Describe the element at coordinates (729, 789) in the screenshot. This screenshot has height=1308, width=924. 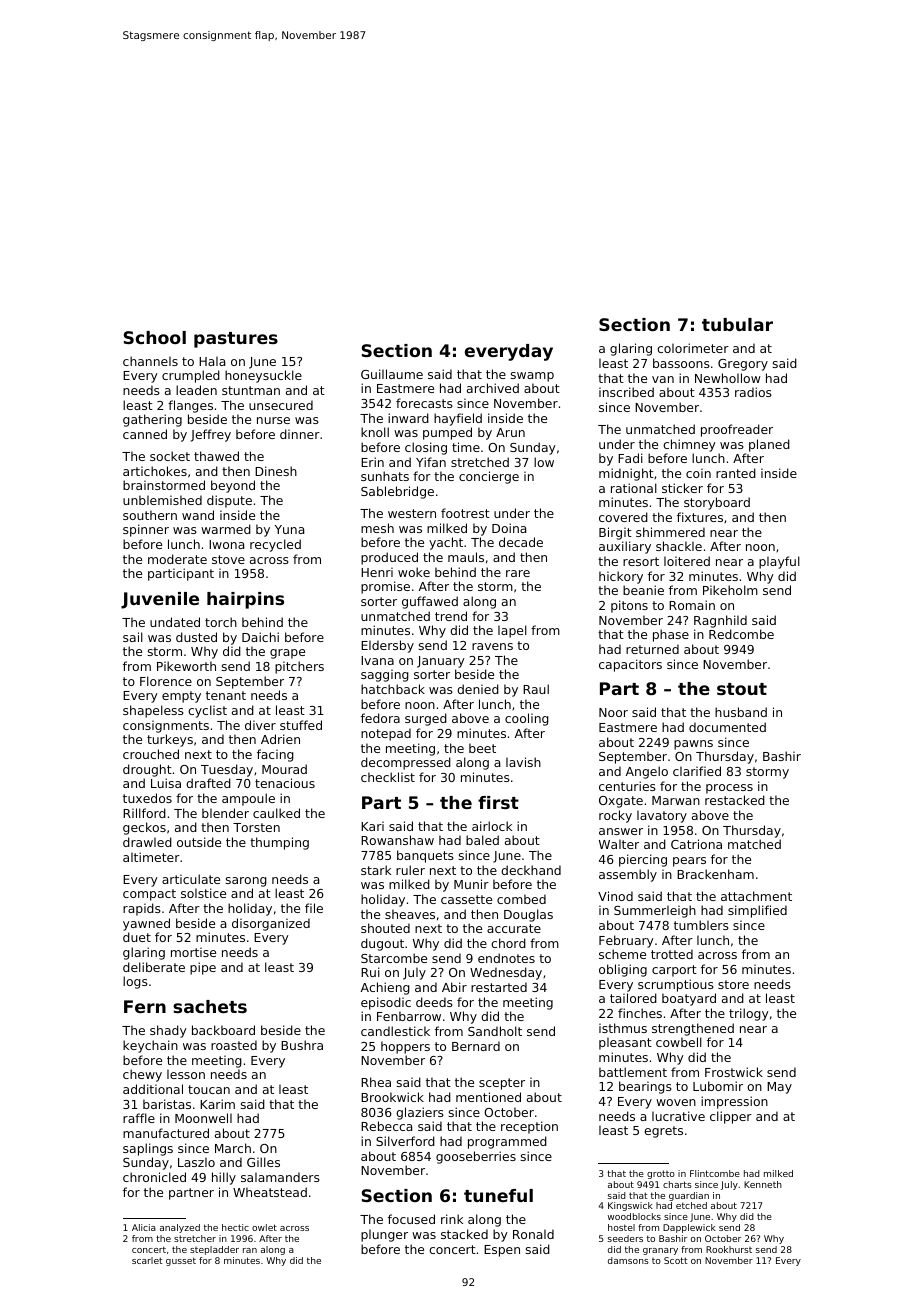
I see `process` at that location.
